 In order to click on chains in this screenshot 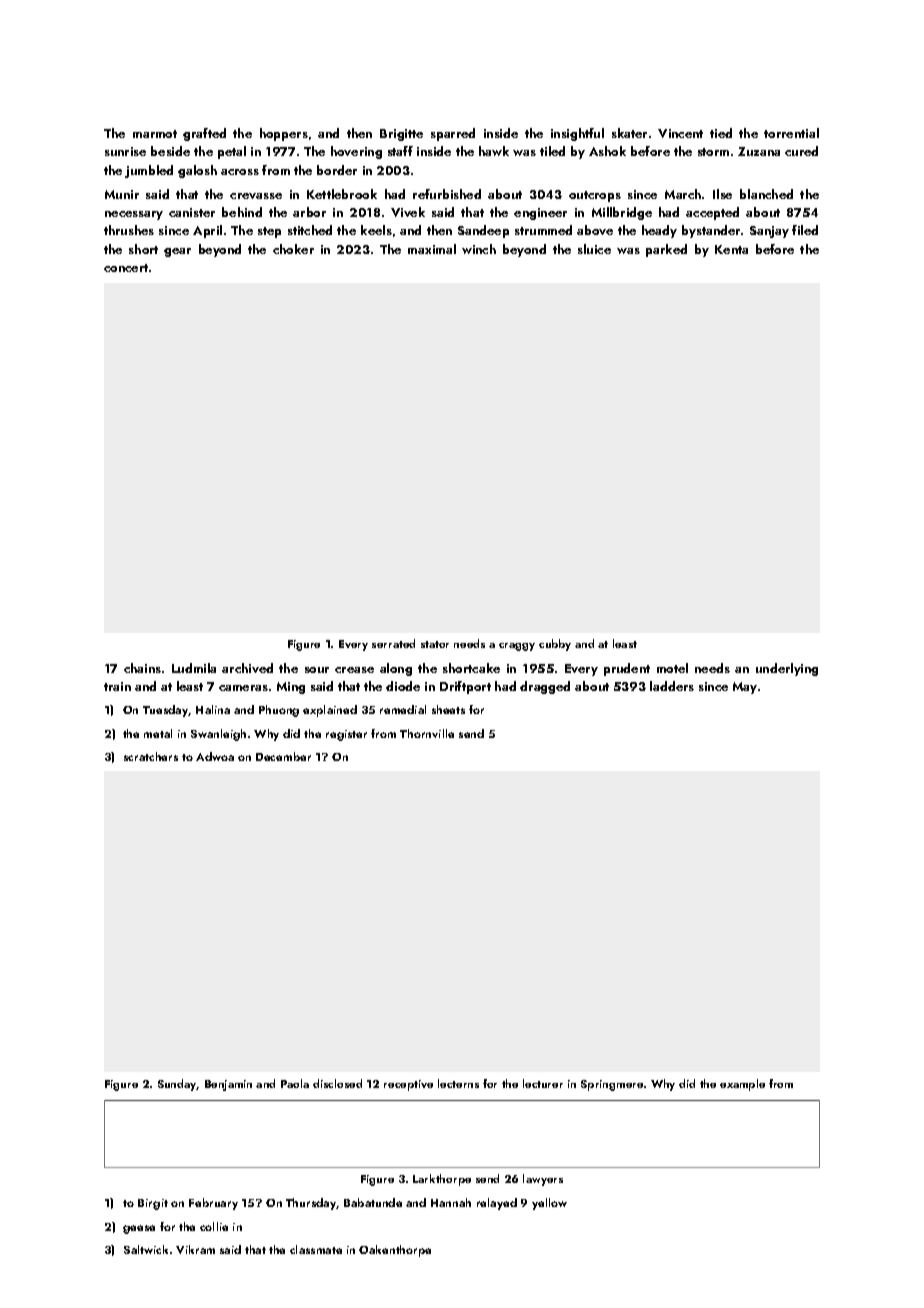, I will do `click(142, 668)`.
